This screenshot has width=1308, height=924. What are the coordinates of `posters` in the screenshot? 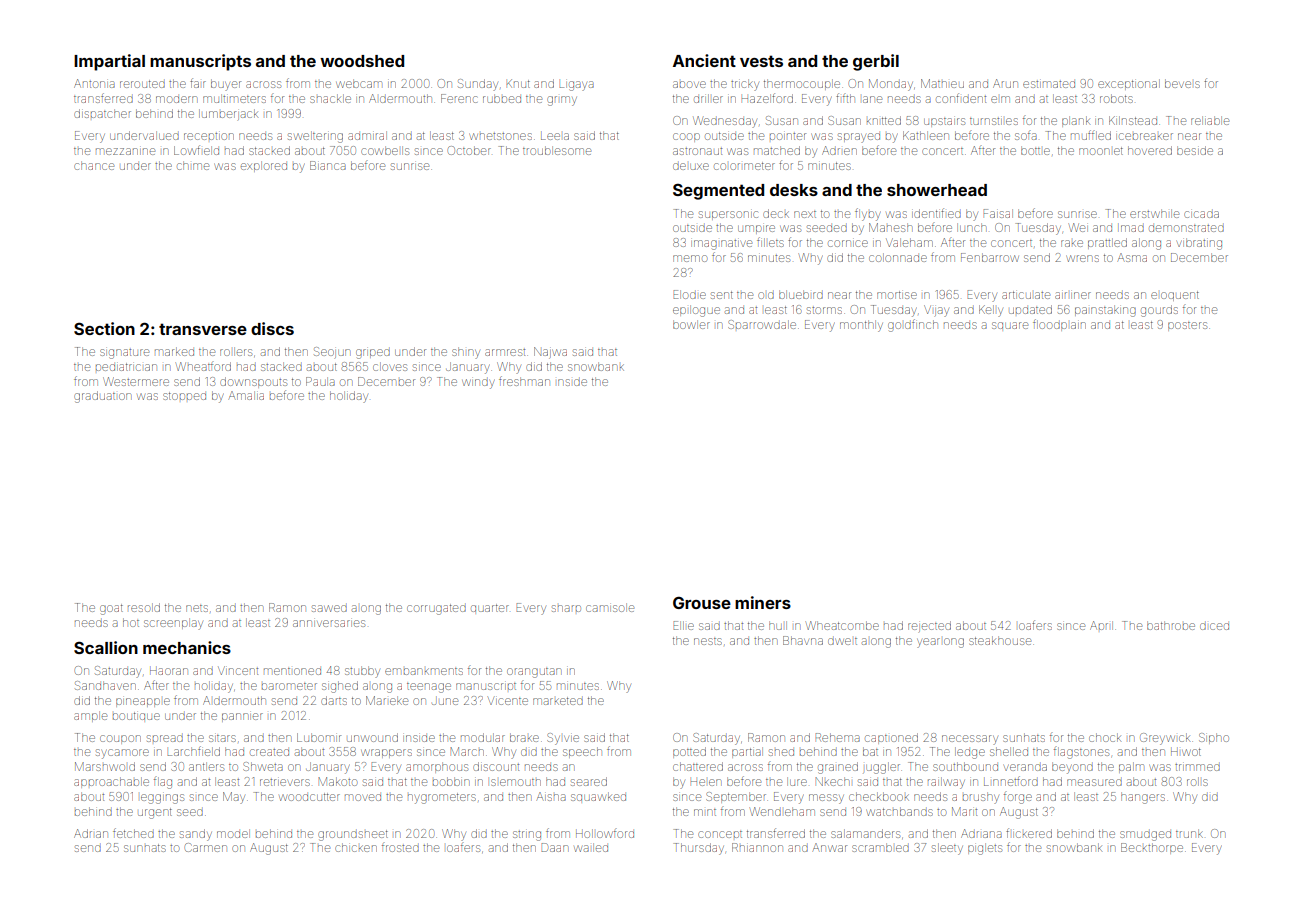 It's located at (1187, 326).
